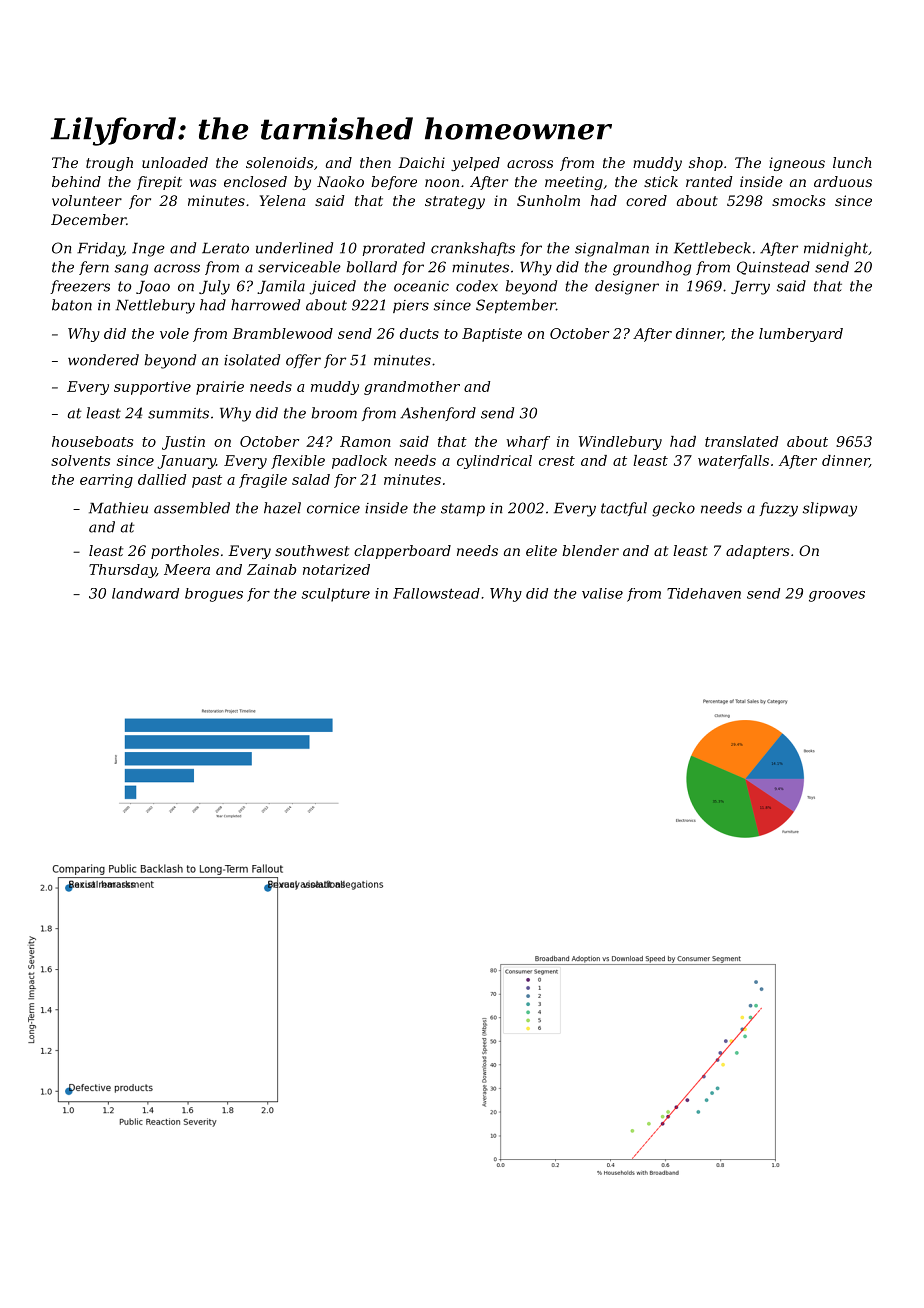 The image size is (924, 1308). What do you see at coordinates (187, 569) in the page?
I see `Meera` at bounding box center [187, 569].
